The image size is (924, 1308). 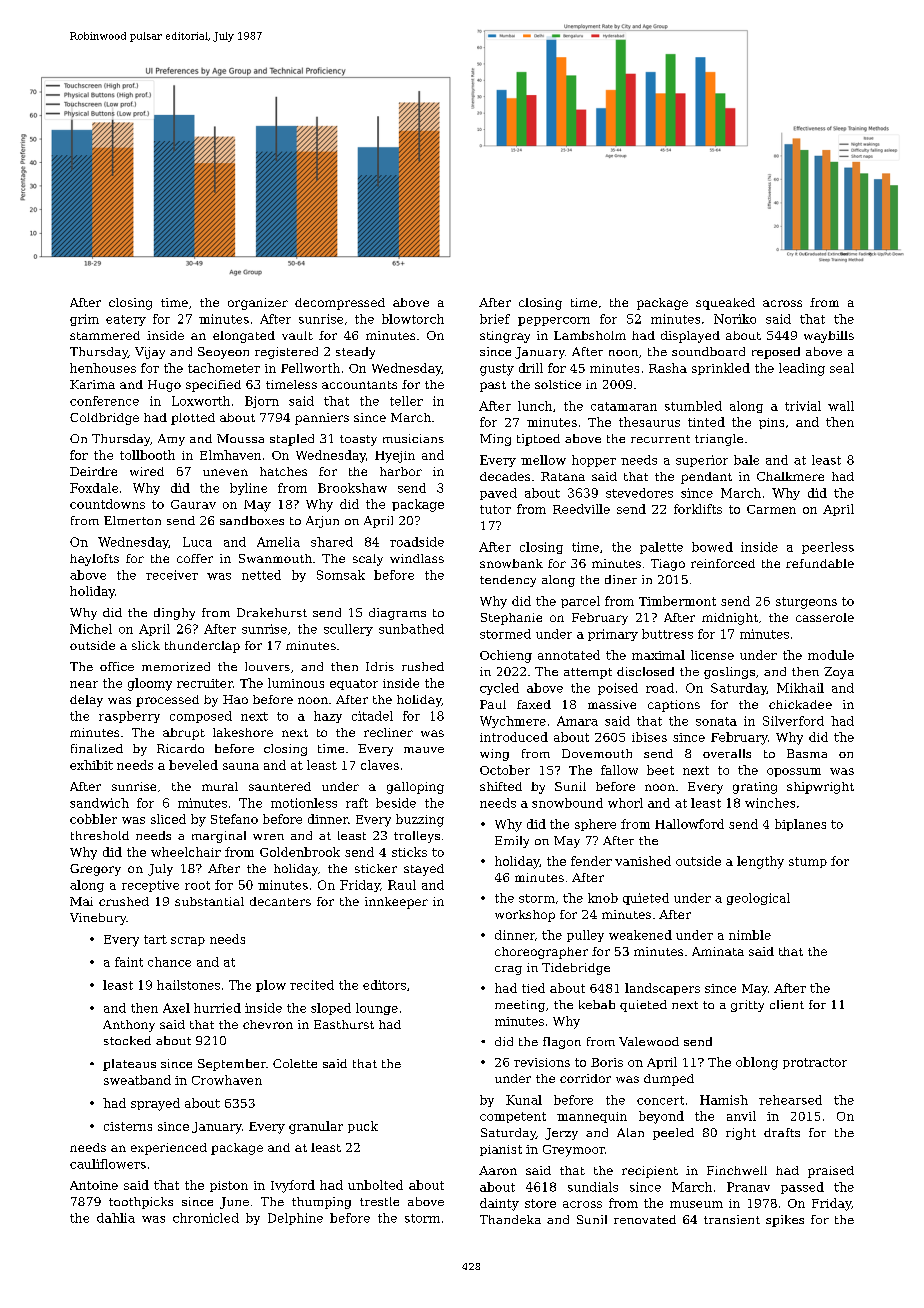 I want to click on trolleys, so click(x=417, y=837).
